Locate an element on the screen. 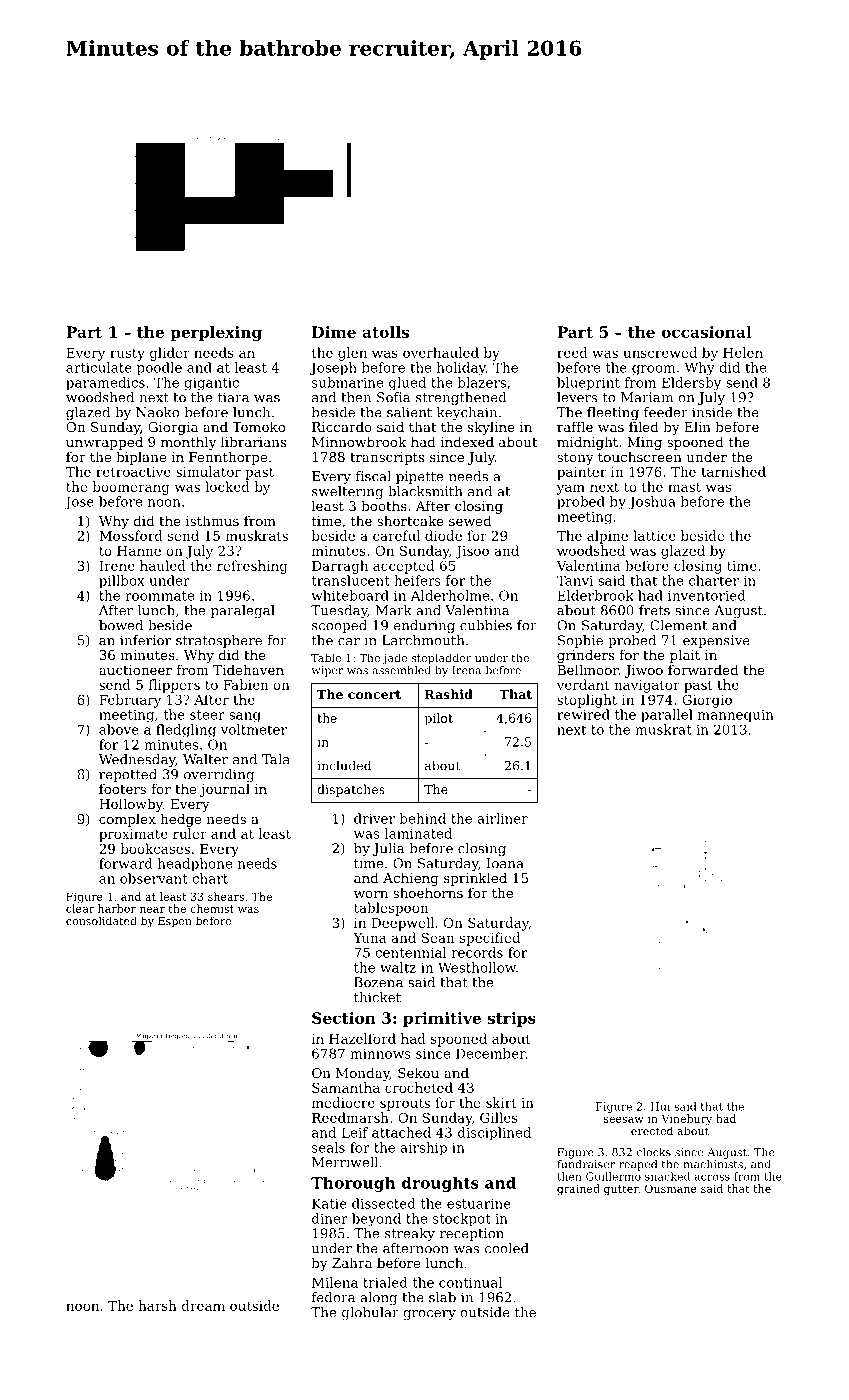 The image size is (849, 1400). Tala is located at coordinates (276, 759).
